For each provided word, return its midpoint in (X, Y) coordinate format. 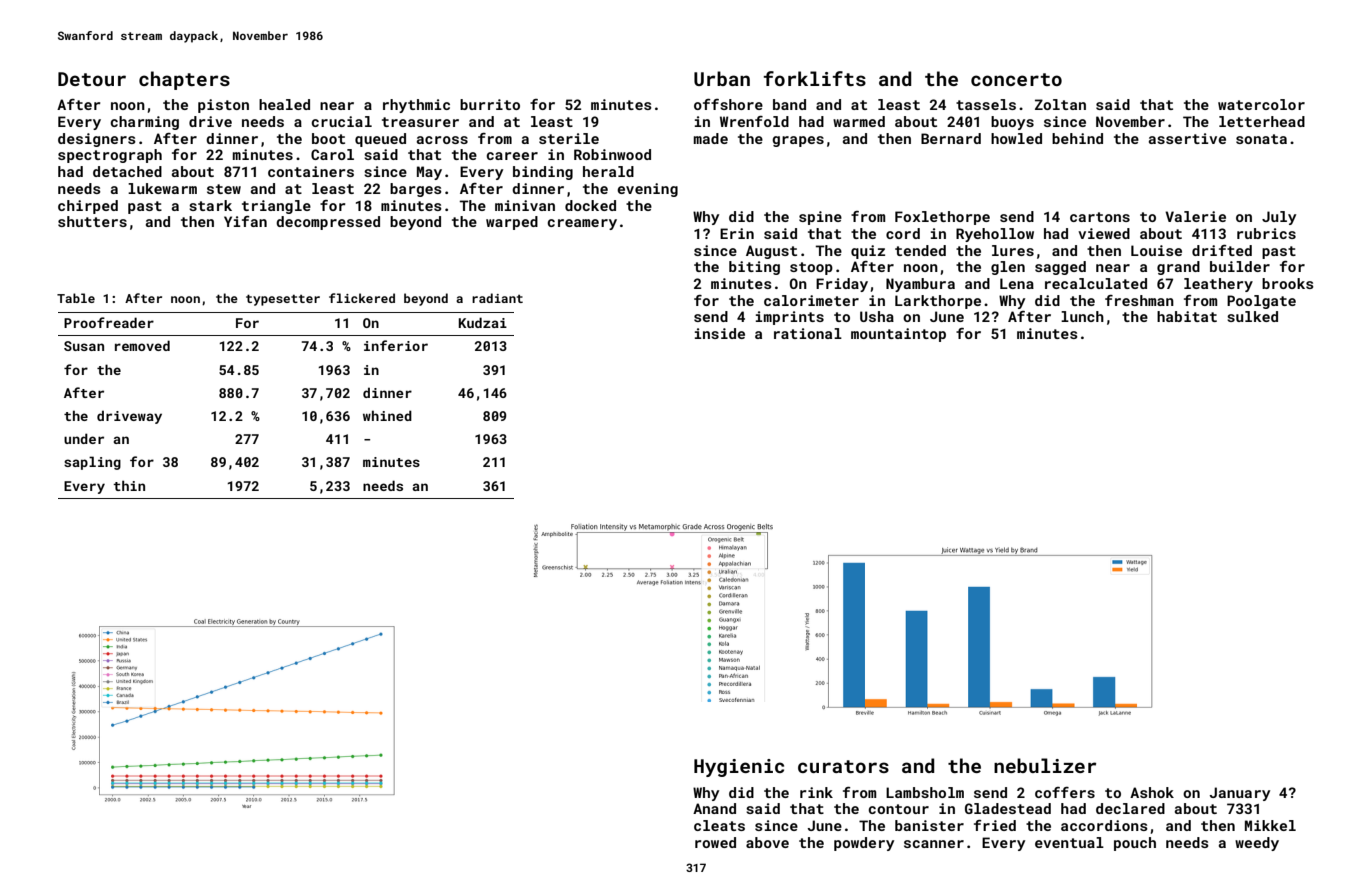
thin (129, 485)
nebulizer (1045, 765)
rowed (715, 842)
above (767, 842)
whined (387, 415)
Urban (722, 78)
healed (284, 104)
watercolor (1261, 104)
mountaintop (898, 335)
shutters (92, 221)
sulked (1252, 316)
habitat (1187, 316)
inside (720, 333)
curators (843, 766)
